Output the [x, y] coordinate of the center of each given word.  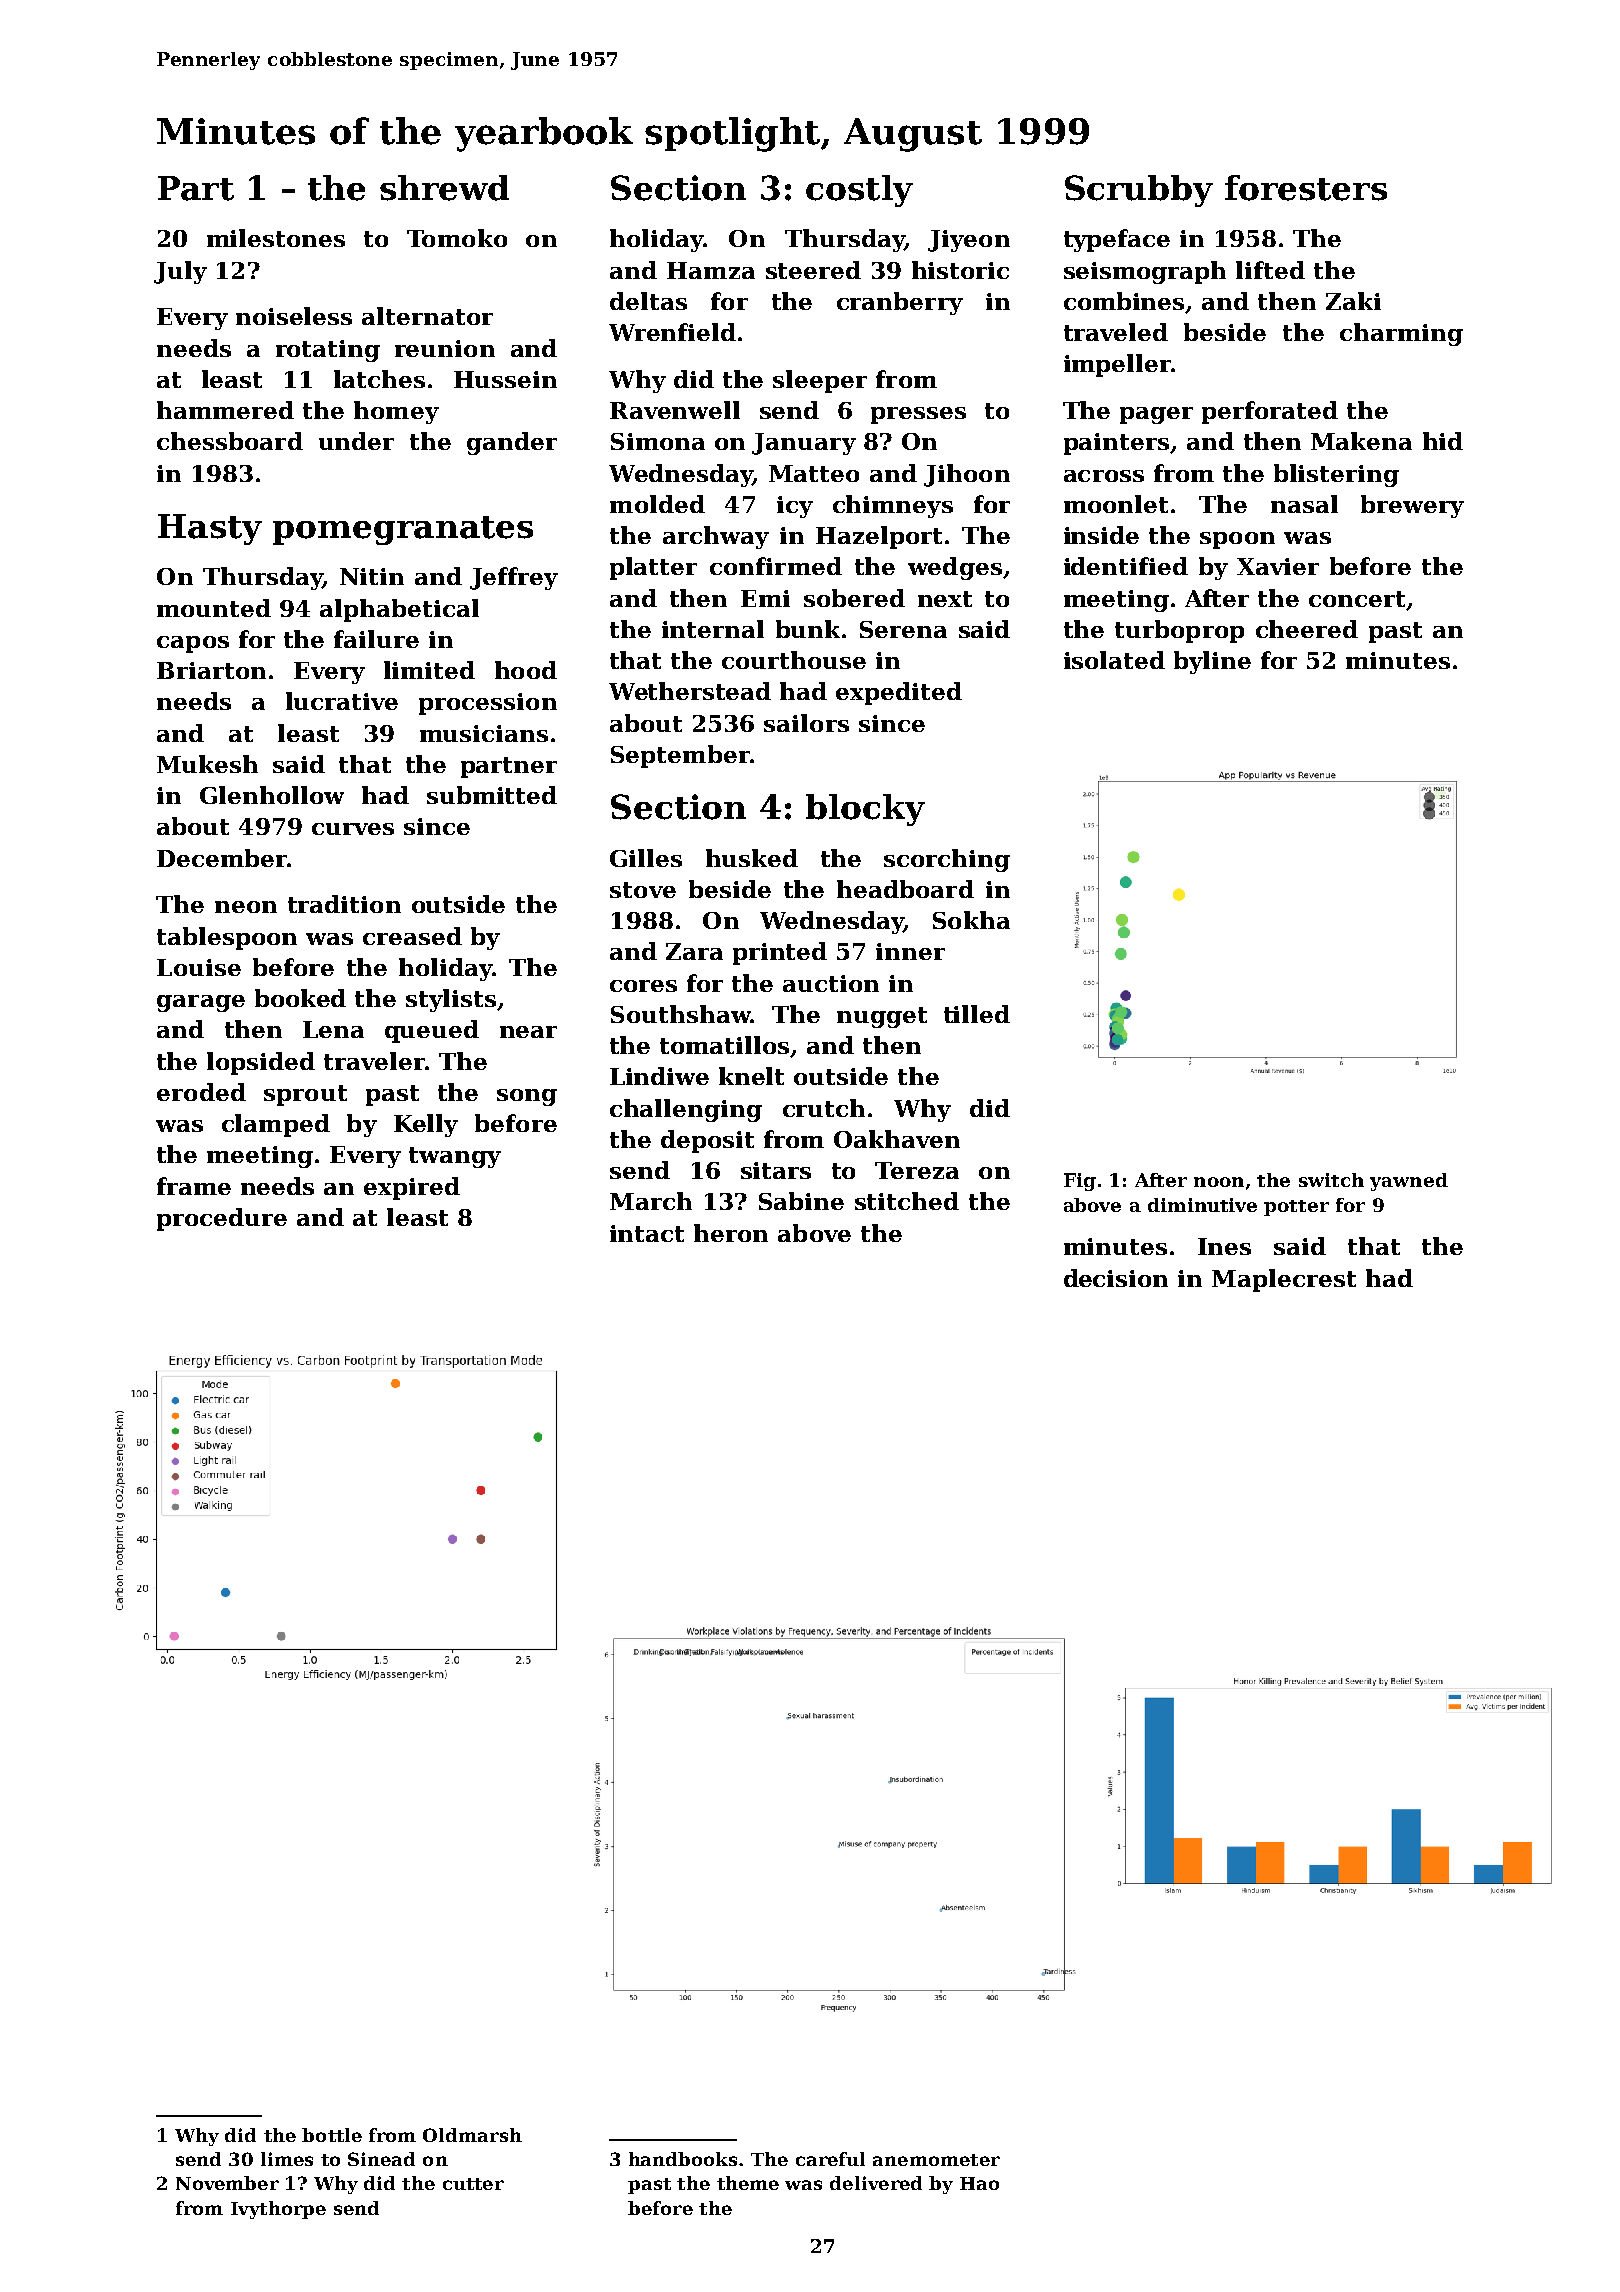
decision [1116, 1278]
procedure [222, 1219]
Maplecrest [1284, 1280]
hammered [225, 410]
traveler [374, 1061]
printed [780, 953]
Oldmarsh [472, 2135]
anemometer [936, 2160]
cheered [1307, 629]
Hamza [711, 270]
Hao [979, 2183]
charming [1401, 334]
